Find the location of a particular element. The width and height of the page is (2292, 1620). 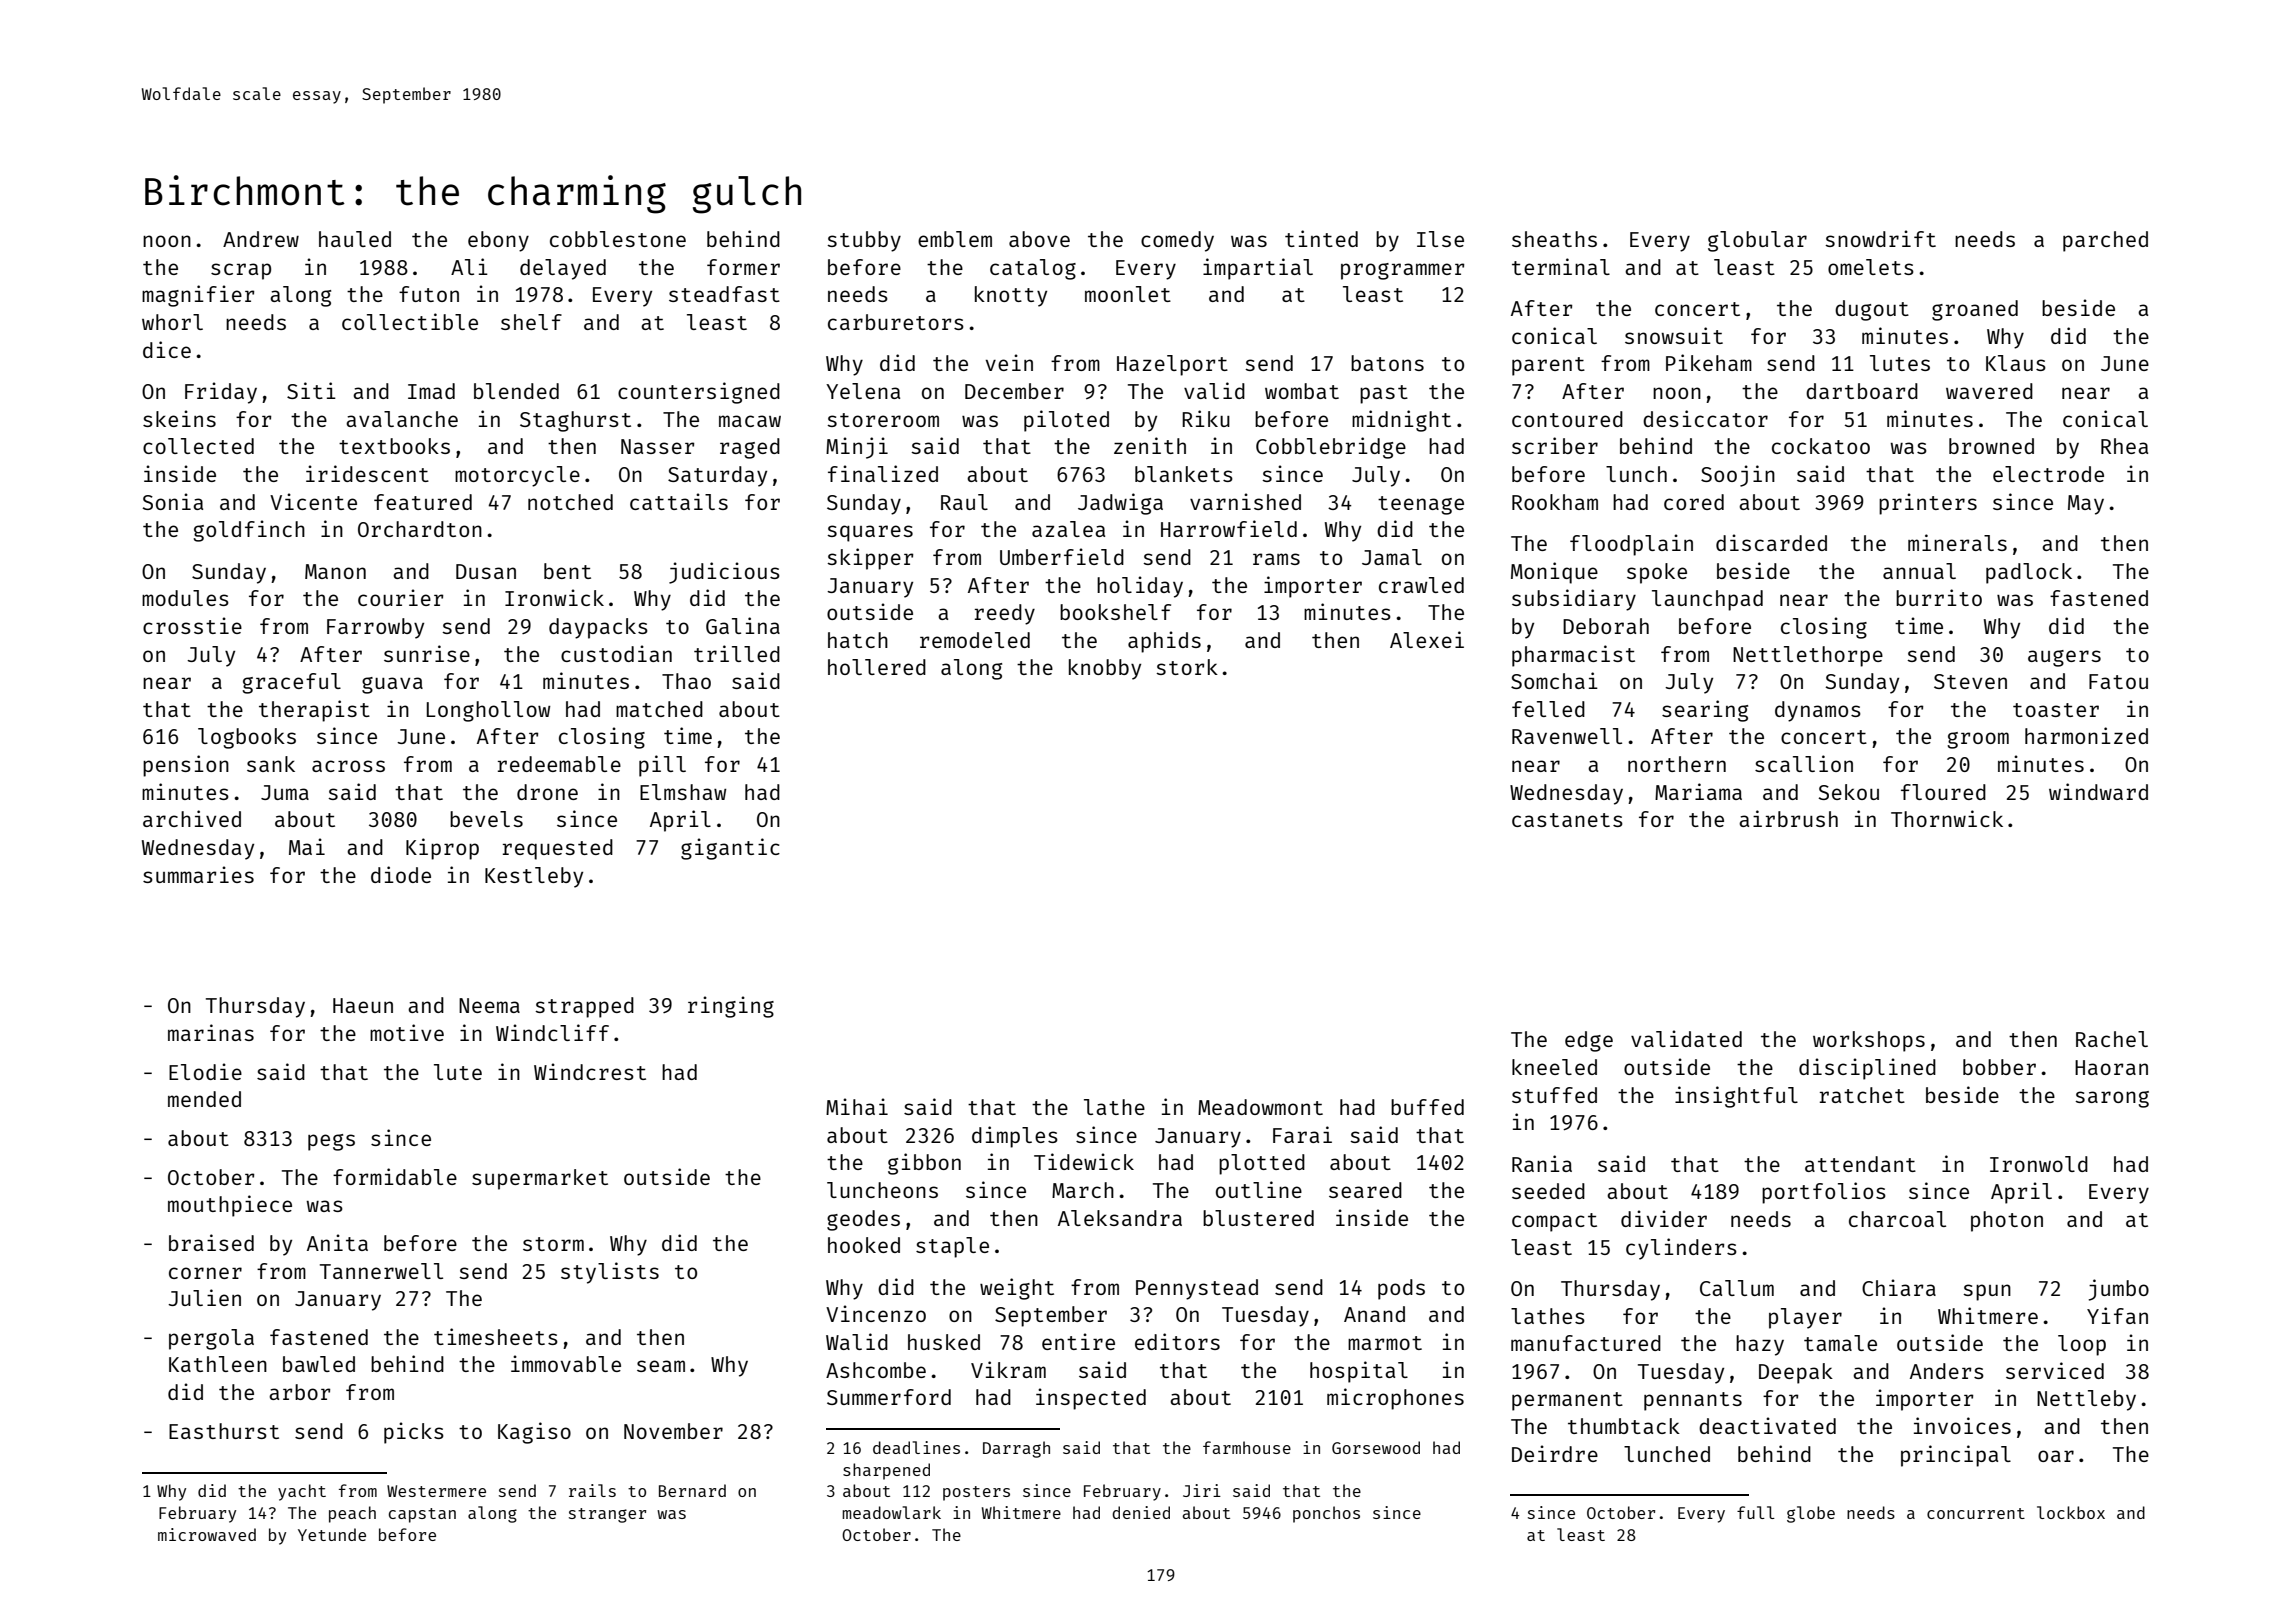

Windcrest is located at coordinates (590, 1071).
